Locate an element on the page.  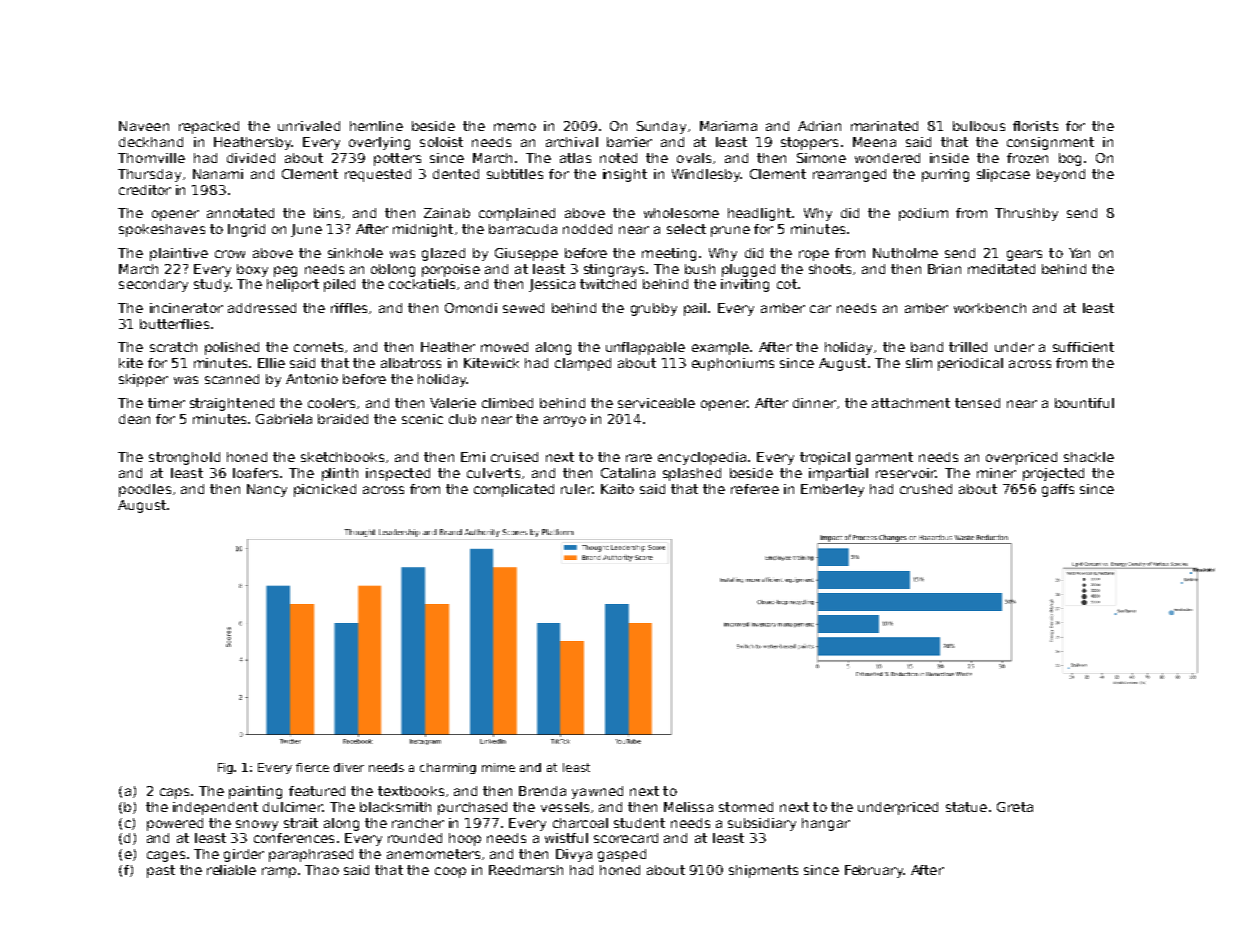
bulbous is located at coordinates (979, 126).
